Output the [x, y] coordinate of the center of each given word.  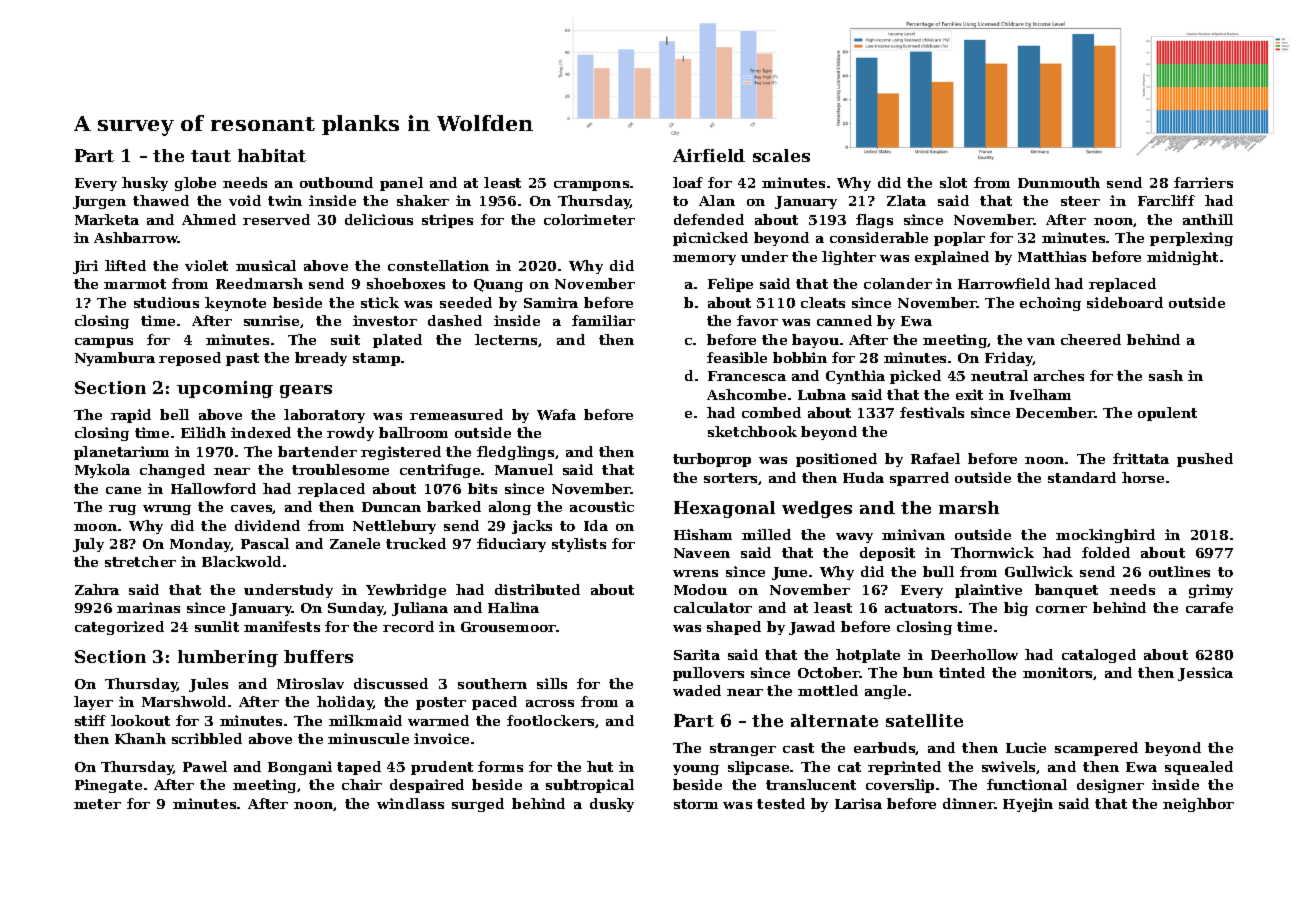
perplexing [1191, 239]
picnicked [710, 239]
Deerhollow [974, 654]
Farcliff [1166, 200]
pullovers [708, 674]
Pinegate [108, 786]
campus [104, 343]
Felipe [730, 285]
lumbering [228, 658]
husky [145, 184]
